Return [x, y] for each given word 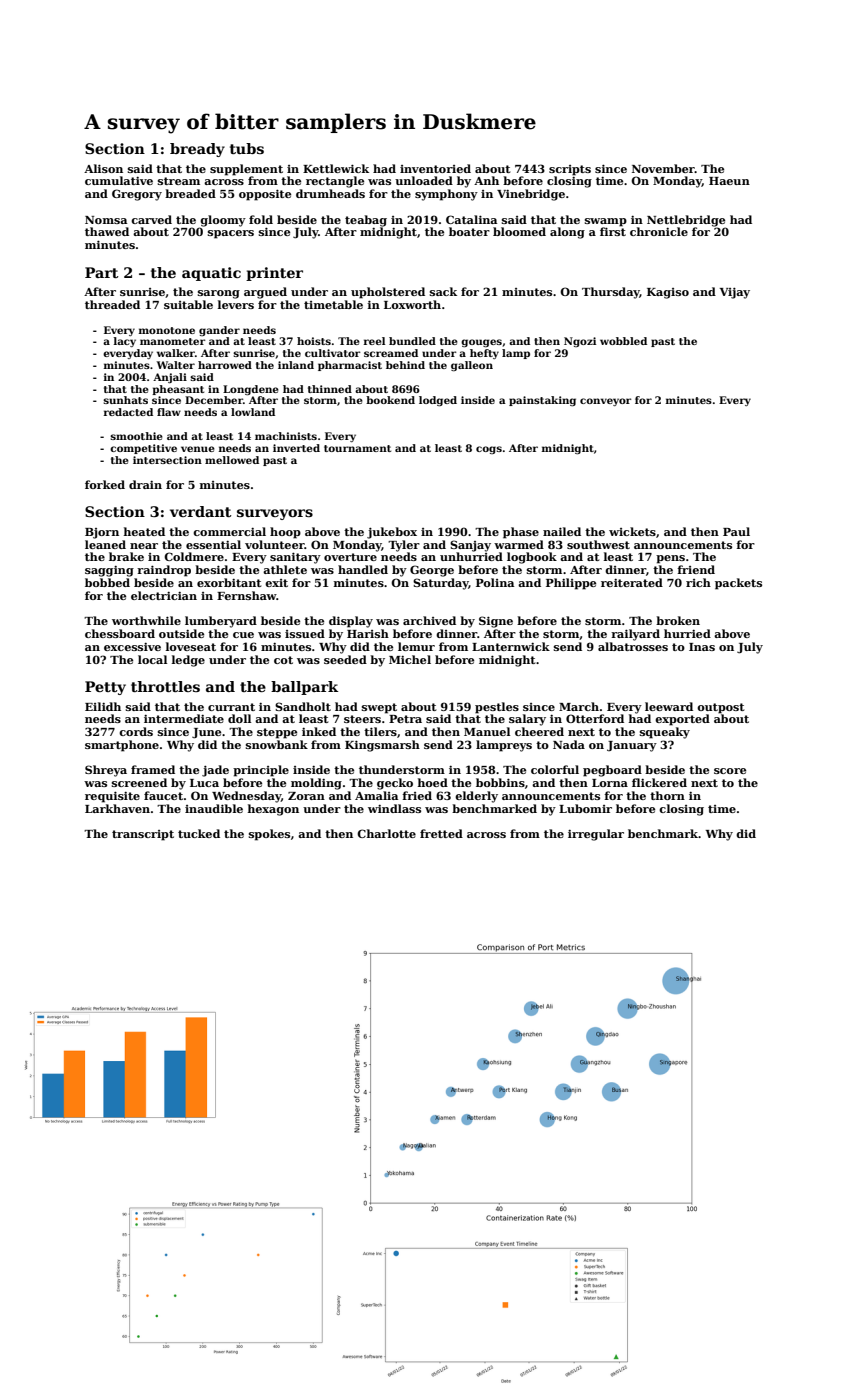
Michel [410, 659]
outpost [720, 708]
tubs [247, 148]
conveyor [605, 402]
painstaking [542, 401]
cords [136, 731]
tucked [199, 833]
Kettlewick [336, 168]
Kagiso [668, 293]
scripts [570, 170]
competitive [143, 449]
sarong [219, 294]
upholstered [388, 293]
